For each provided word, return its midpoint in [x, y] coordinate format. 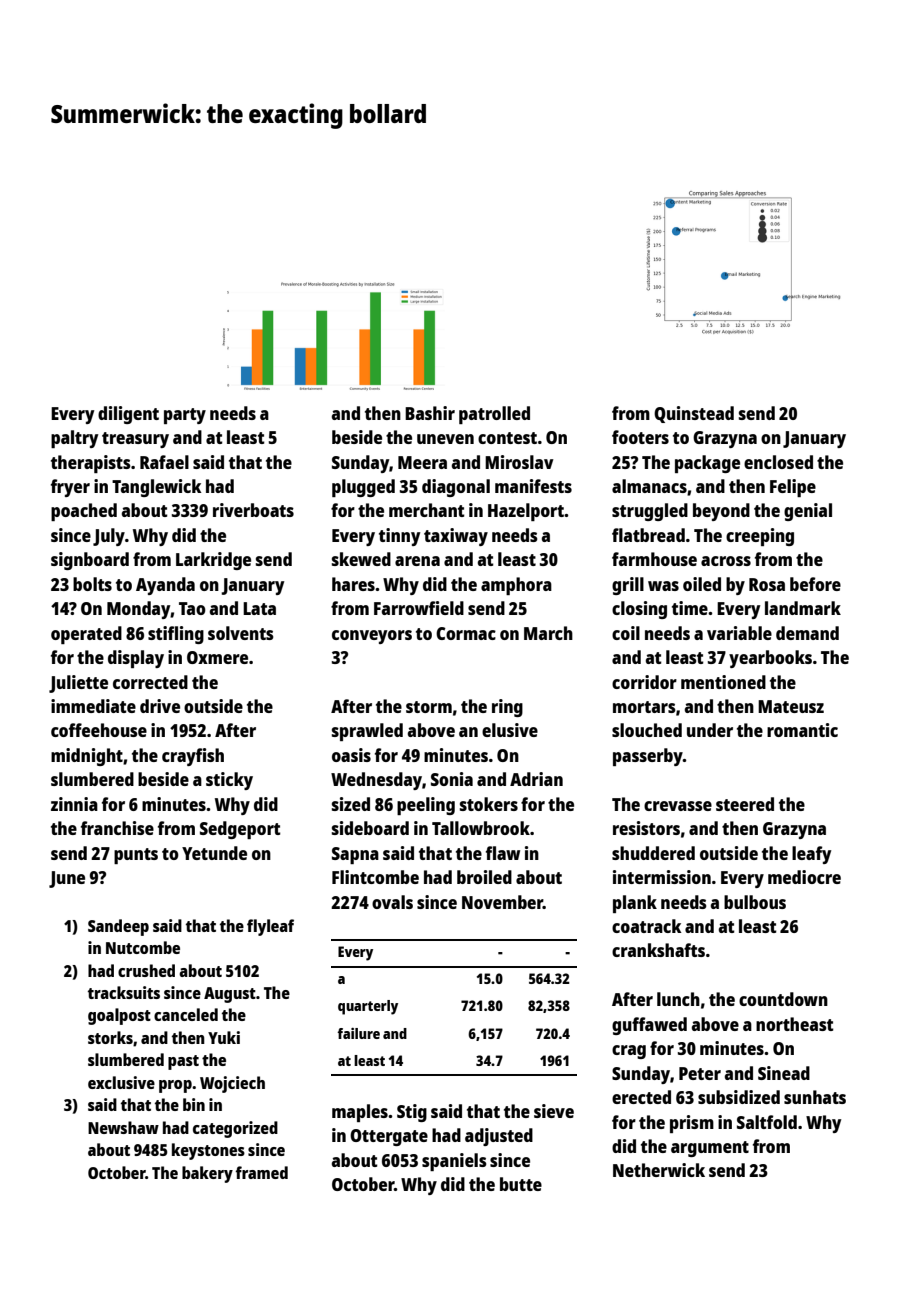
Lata [259, 608]
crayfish [193, 757]
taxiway [456, 537]
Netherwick [659, 1170]
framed [262, 1172]
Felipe [793, 488]
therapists [91, 464]
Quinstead [694, 414]
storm [429, 707]
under [710, 730]
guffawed [649, 1026]
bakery [207, 1174]
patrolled [494, 415]
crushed [146, 970]
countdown [783, 999]
